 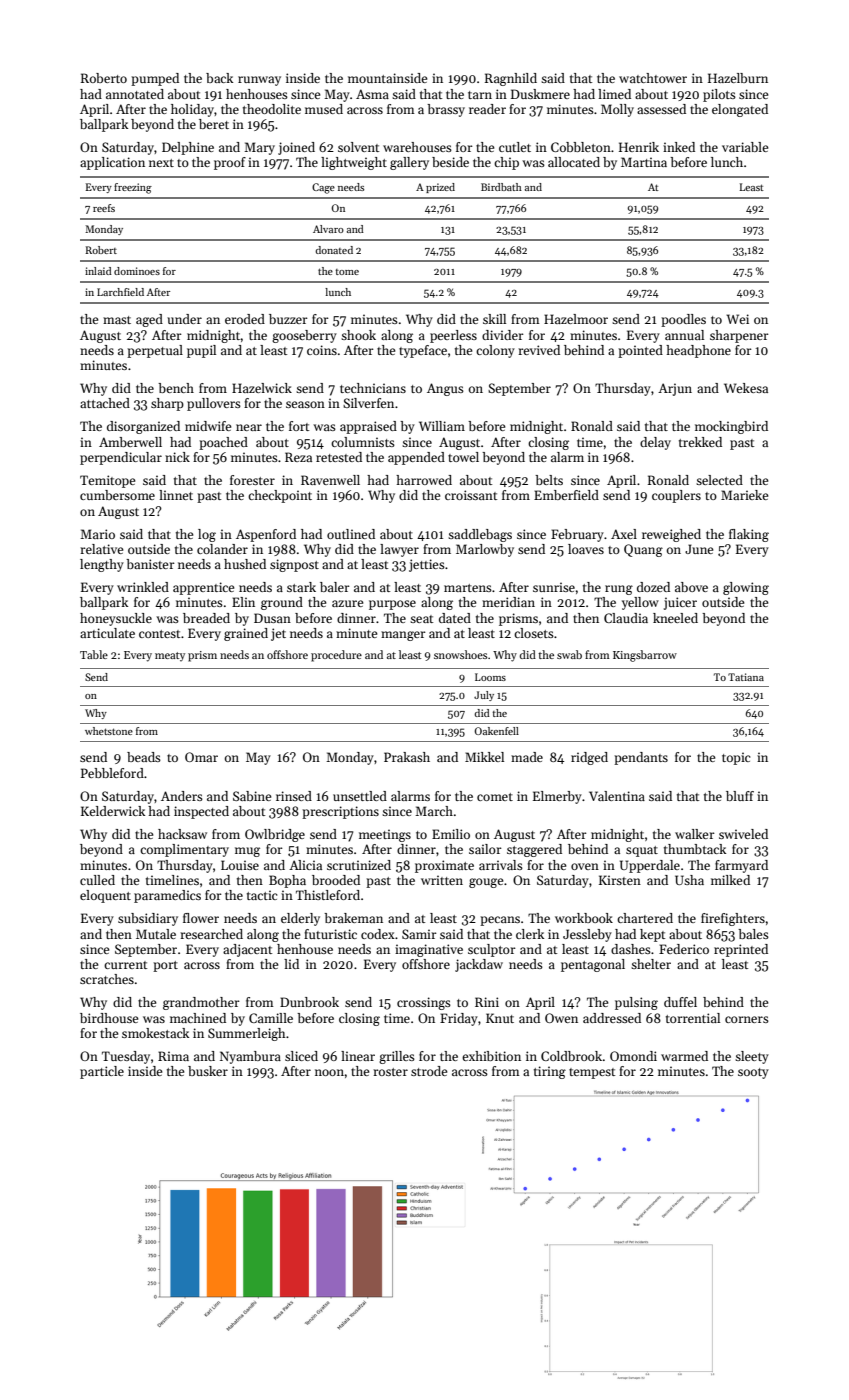 What do you see at coordinates (407, 757) in the screenshot?
I see `Prakash` at bounding box center [407, 757].
